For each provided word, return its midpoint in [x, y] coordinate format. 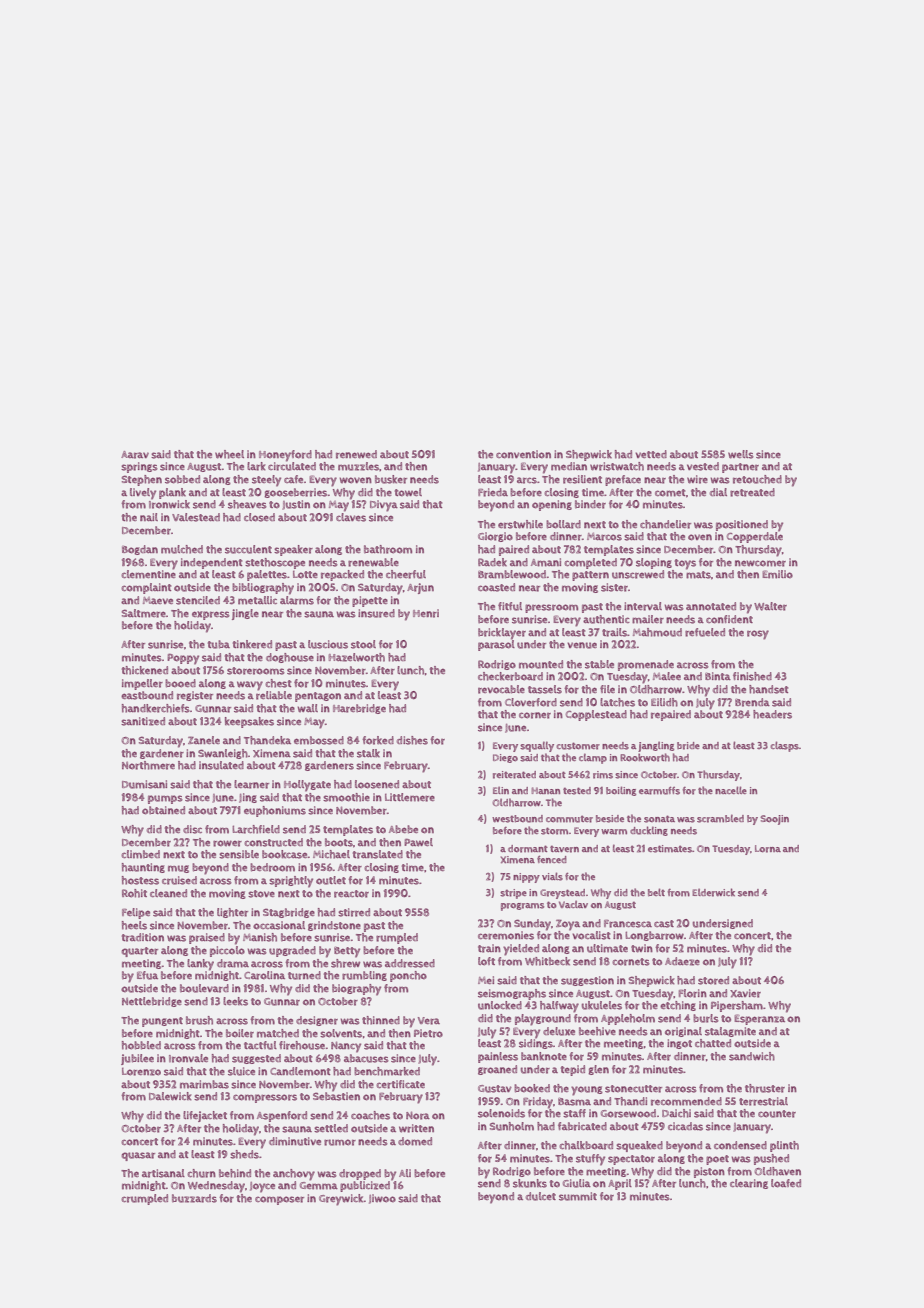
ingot [679, 1044]
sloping [654, 563]
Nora [418, 1115]
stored [713, 980]
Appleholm [628, 1019]
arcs [527, 480]
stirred [354, 912]
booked [532, 1088]
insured [376, 613]
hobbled [141, 1045]
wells [741, 454]
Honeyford [285, 456]
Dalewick [170, 1096]
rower [227, 843]
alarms [297, 600]
